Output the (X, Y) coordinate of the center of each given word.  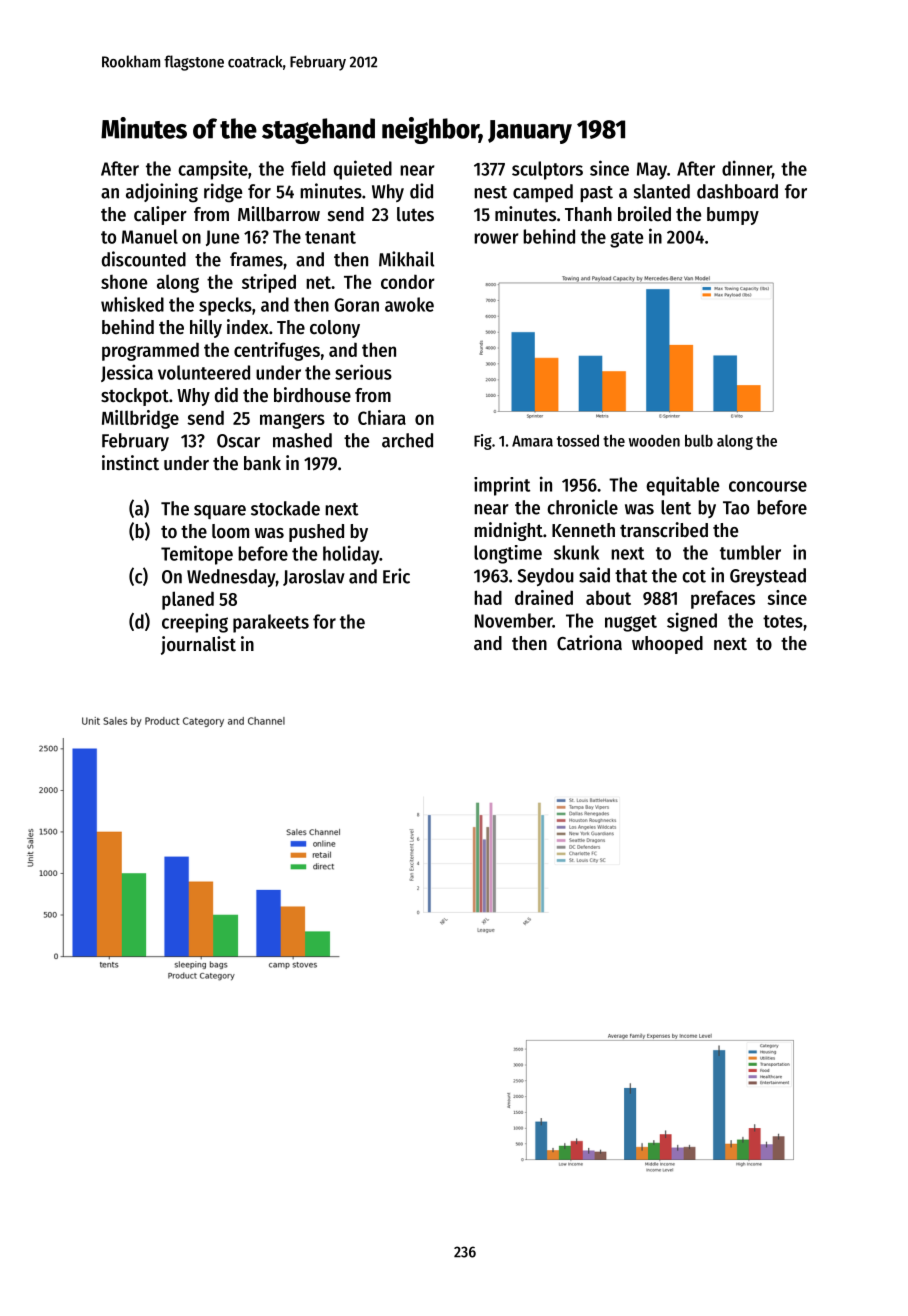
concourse (768, 486)
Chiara (382, 417)
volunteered (204, 372)
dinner (747, 168)
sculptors (547, 170)
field (308, 168)
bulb (699, 440)
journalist (198, 645)
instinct (130, 463)
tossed (578, 440)
